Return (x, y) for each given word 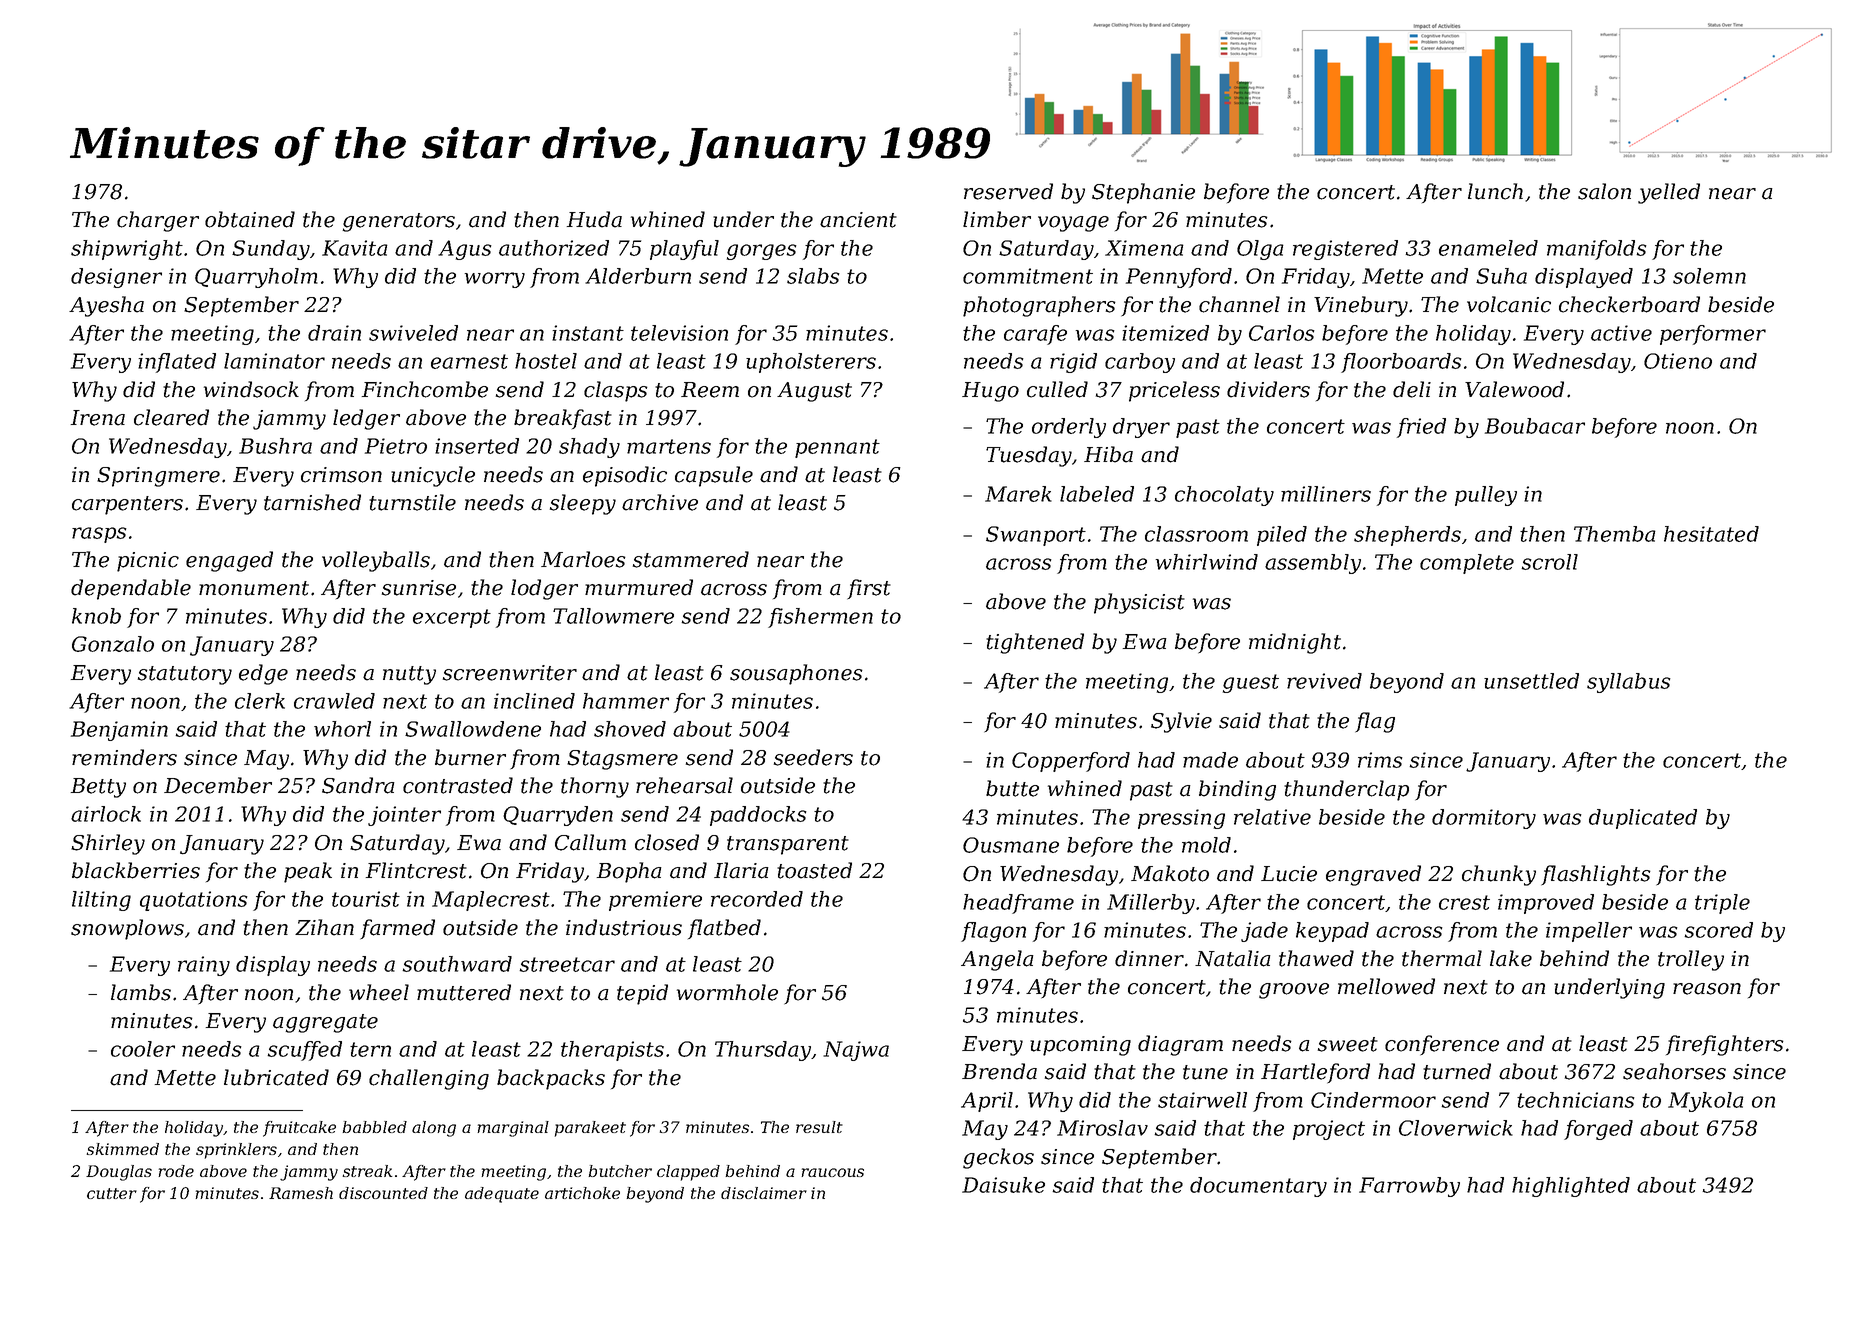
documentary (1258, 1187)
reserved (1008, 191)
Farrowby (1409, 1187)
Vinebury (1361, 306)
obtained (250, 219)
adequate (502, 1195)
